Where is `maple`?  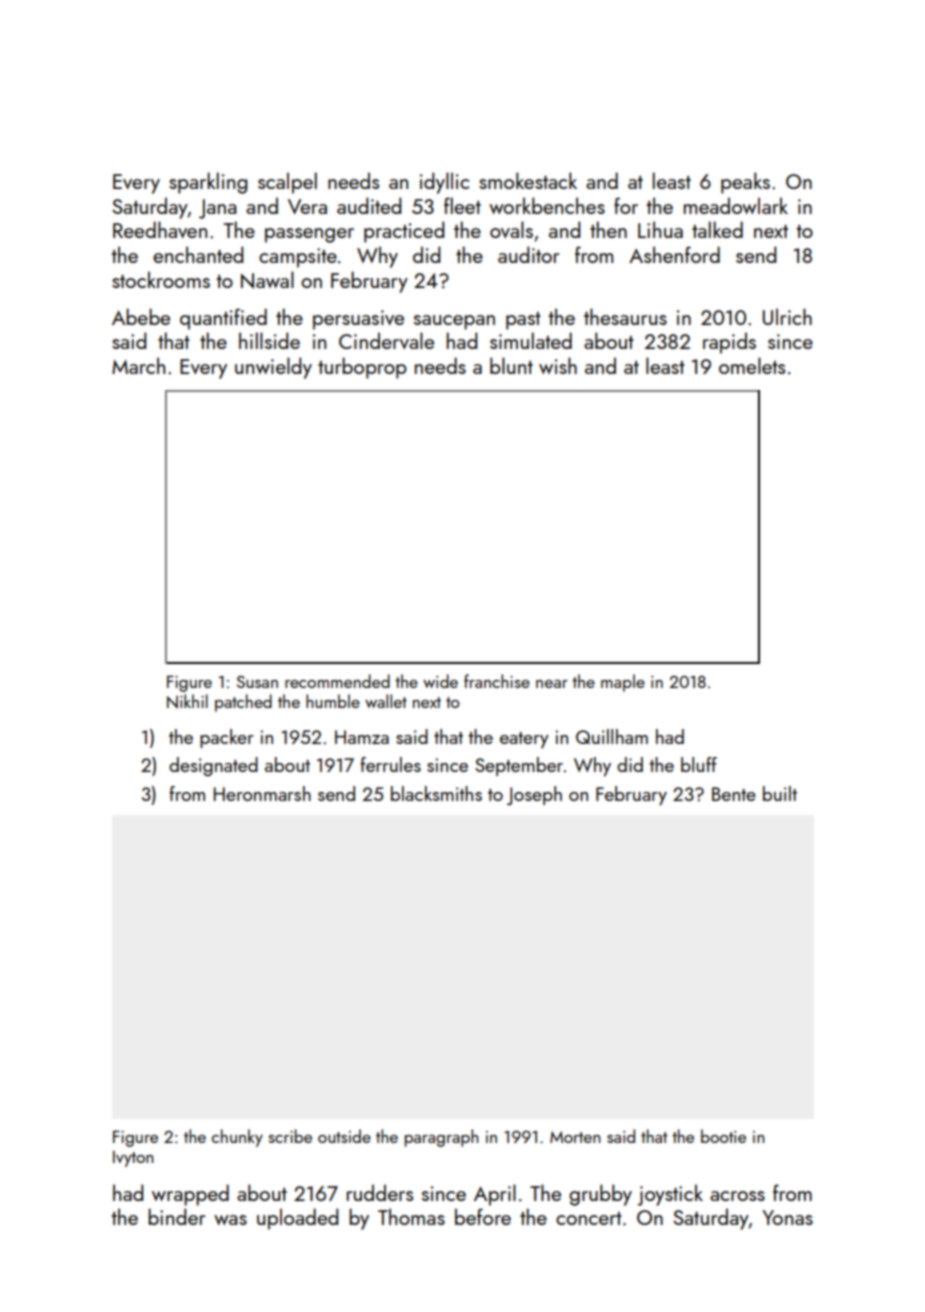 maple is located at coordinates (623, 683).
